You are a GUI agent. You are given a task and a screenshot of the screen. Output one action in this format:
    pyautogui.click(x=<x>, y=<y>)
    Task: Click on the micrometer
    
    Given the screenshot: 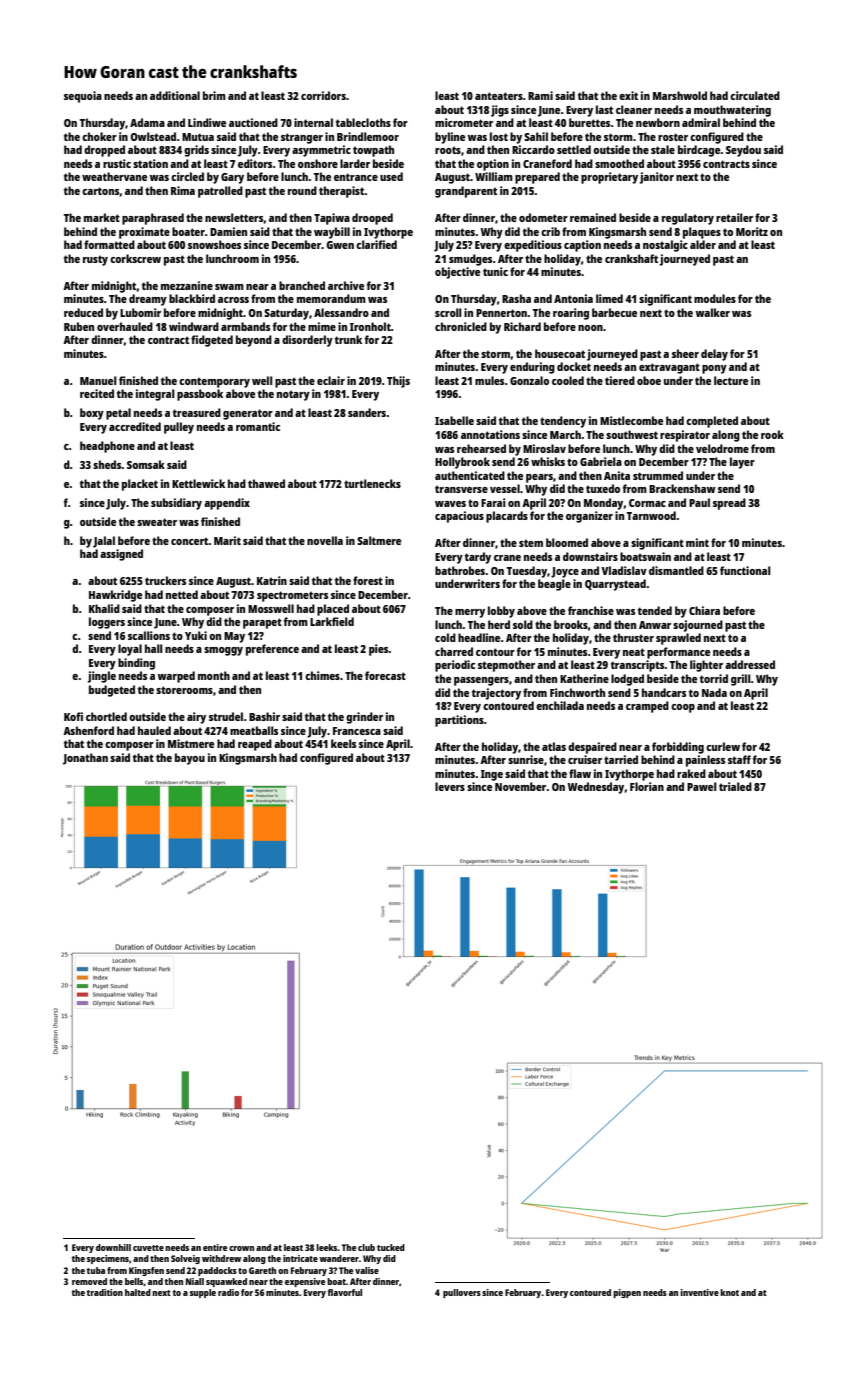 What is the action you would take?
    pyautogui.click(x=464, y=122)
